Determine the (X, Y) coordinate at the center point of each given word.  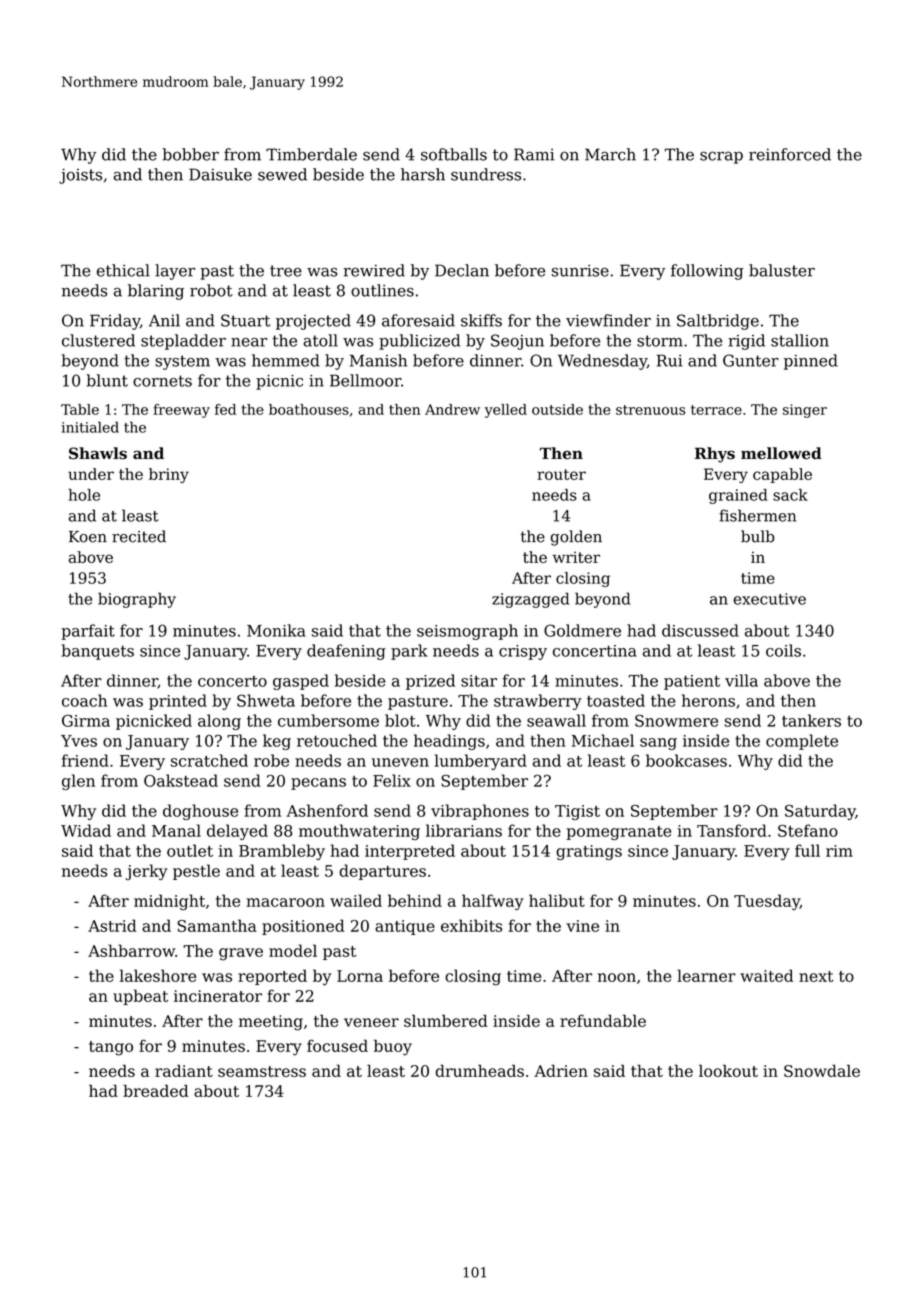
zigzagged (530, 600)
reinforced (790, 154)
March (610, 154)
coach (84, 700)
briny (169, 475)
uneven (400, 762)
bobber (191, 154)
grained (738, 496)
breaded (156, 1090)
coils (783, 650)
